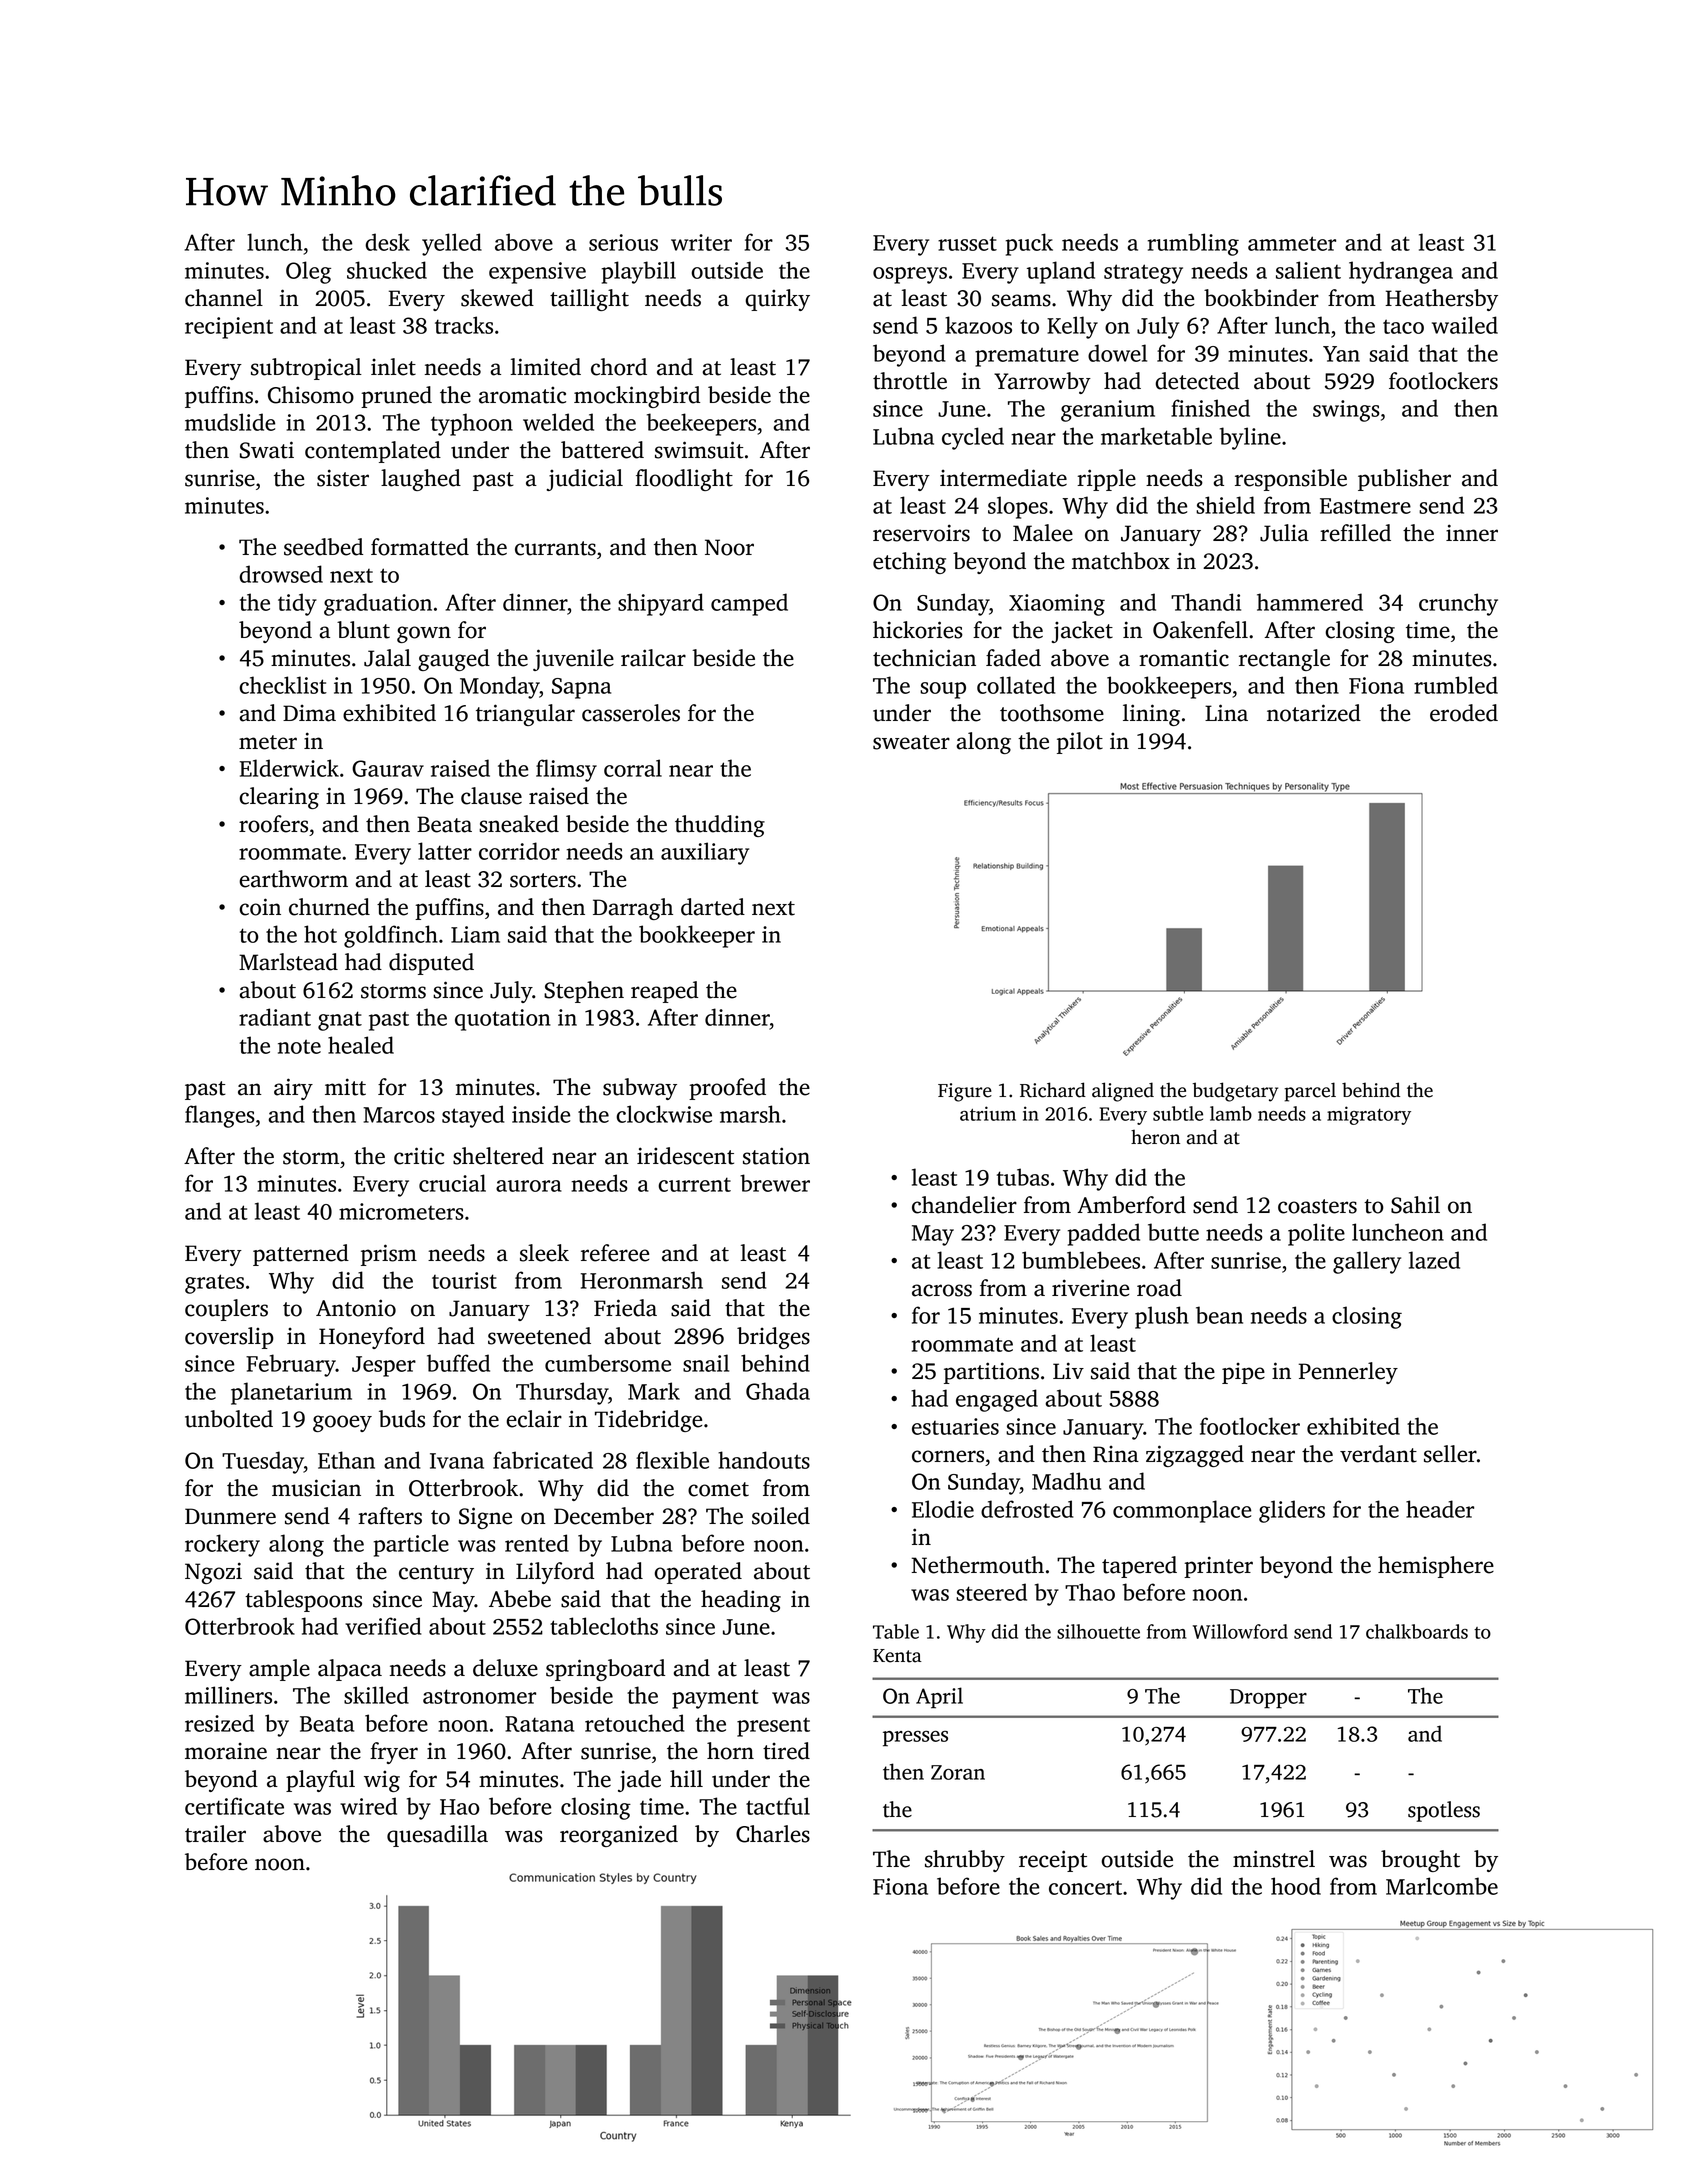 The width and height of the document is (1683, 2178). Describe the element at coordinates (1117, 353) in the document. I see `dowel` at that location.
